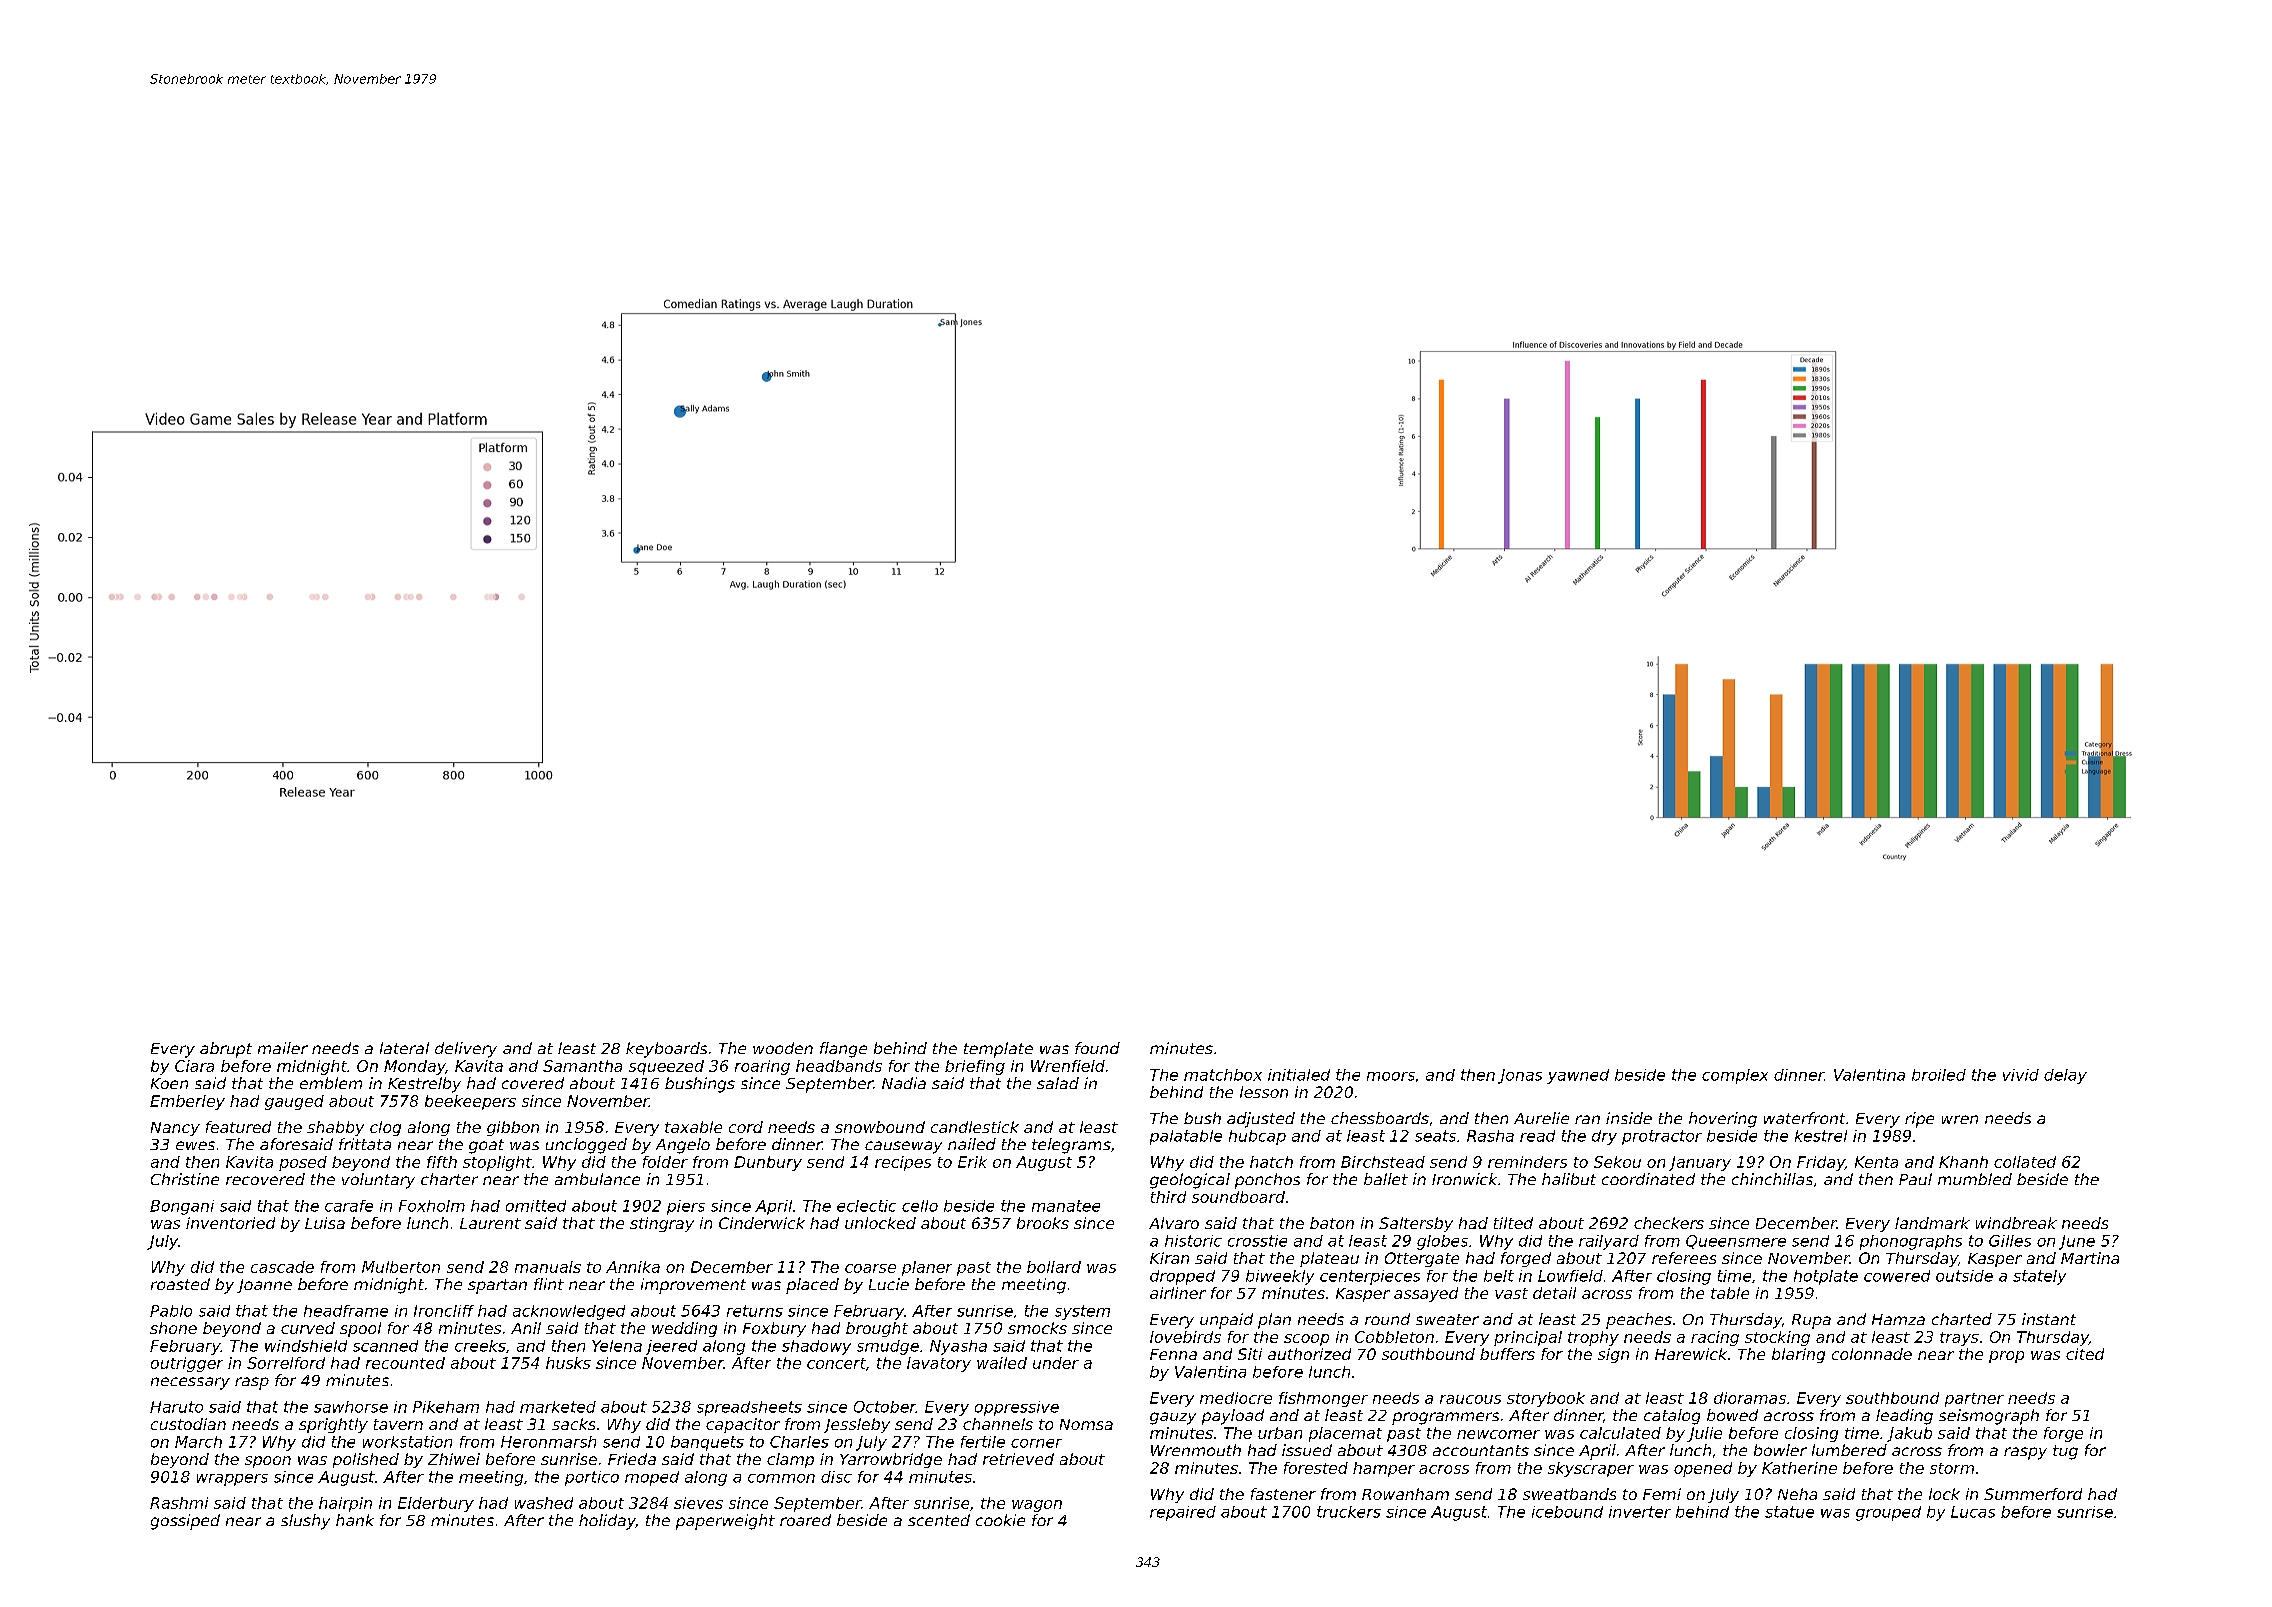 The height and width of the document is (1607, 2272). I want to click on sign, so click(1613, 1355).
